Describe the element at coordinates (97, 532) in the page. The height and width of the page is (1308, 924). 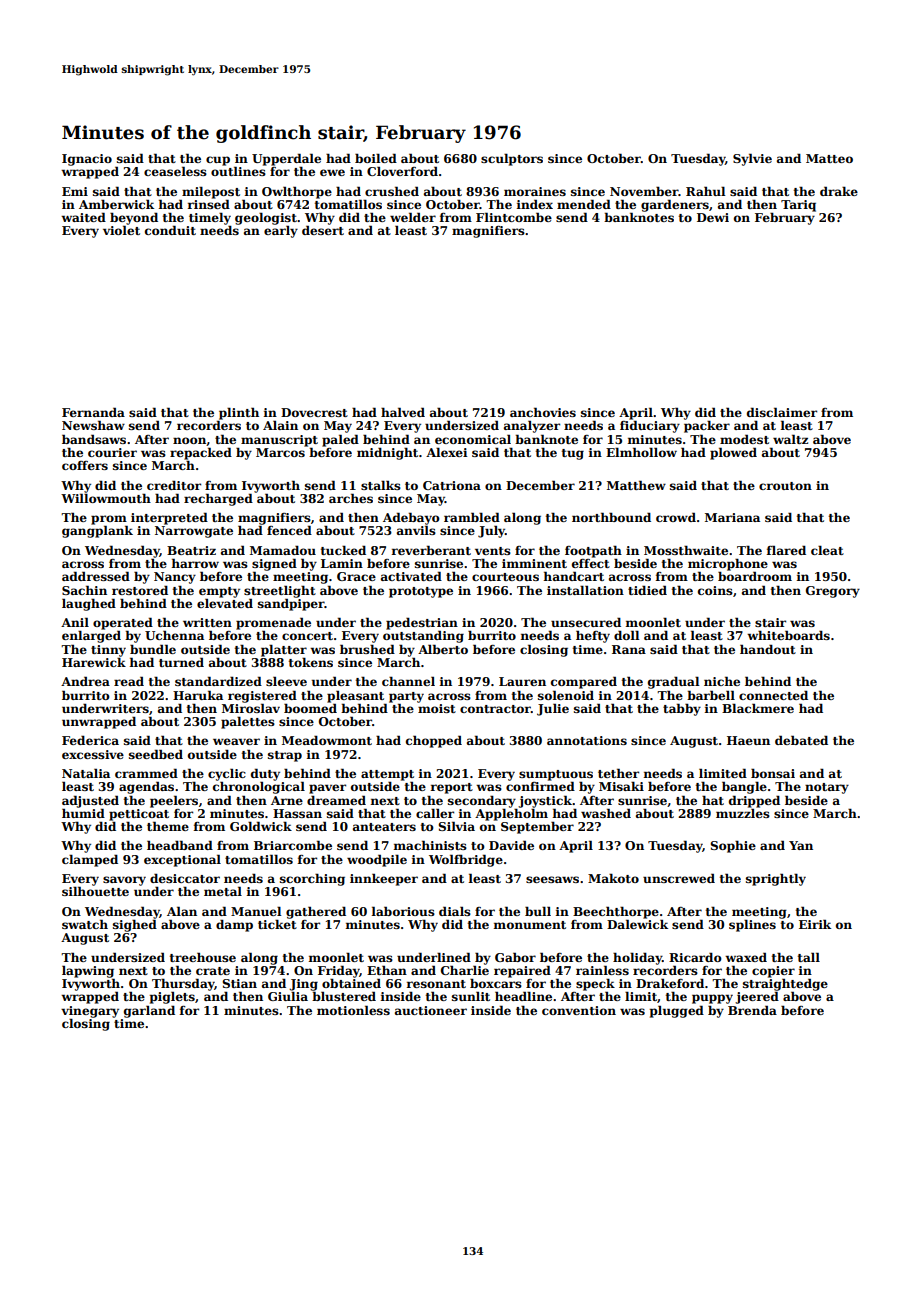
I see `gangplank` at that location.
